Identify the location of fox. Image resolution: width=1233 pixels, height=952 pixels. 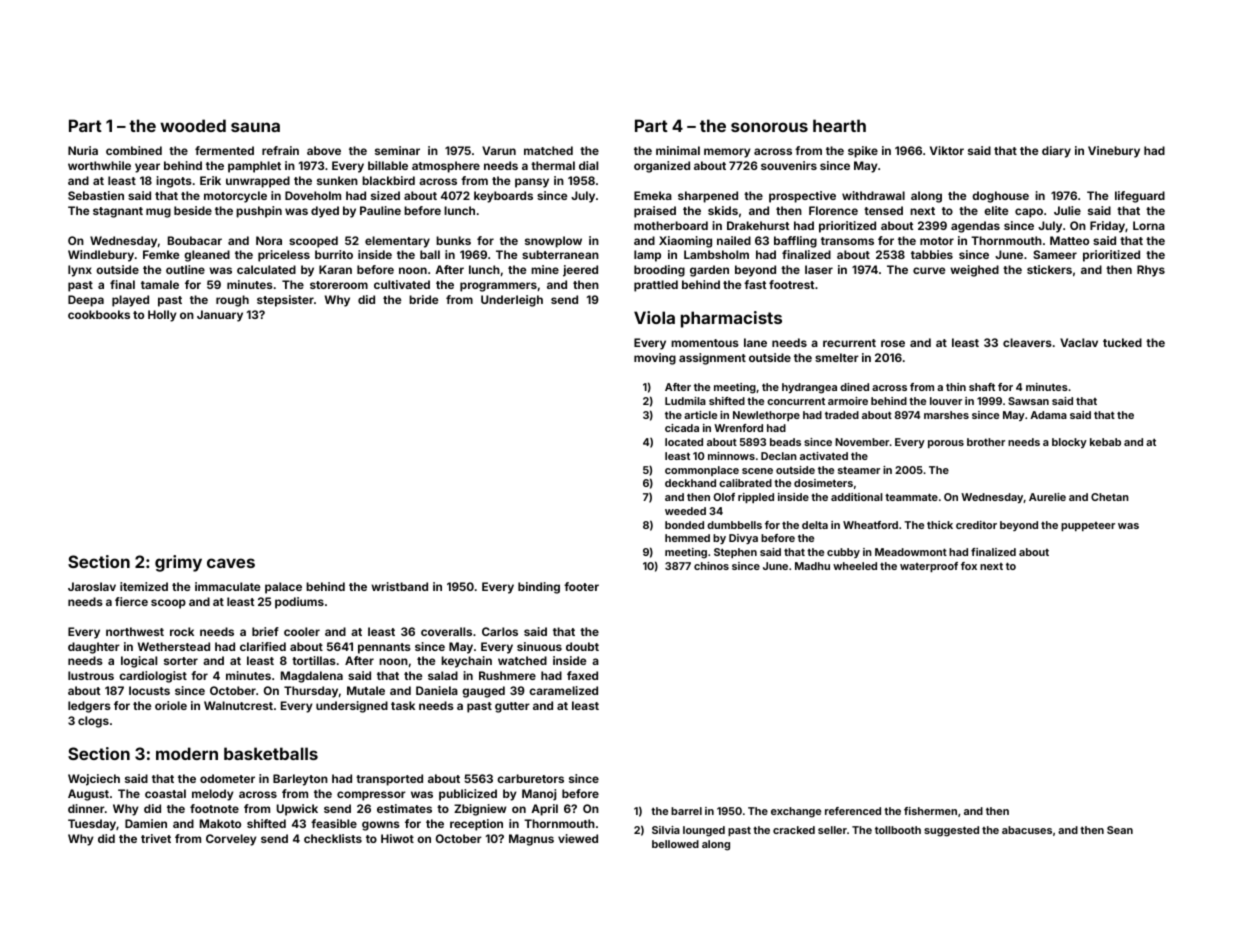
(969, 566).
